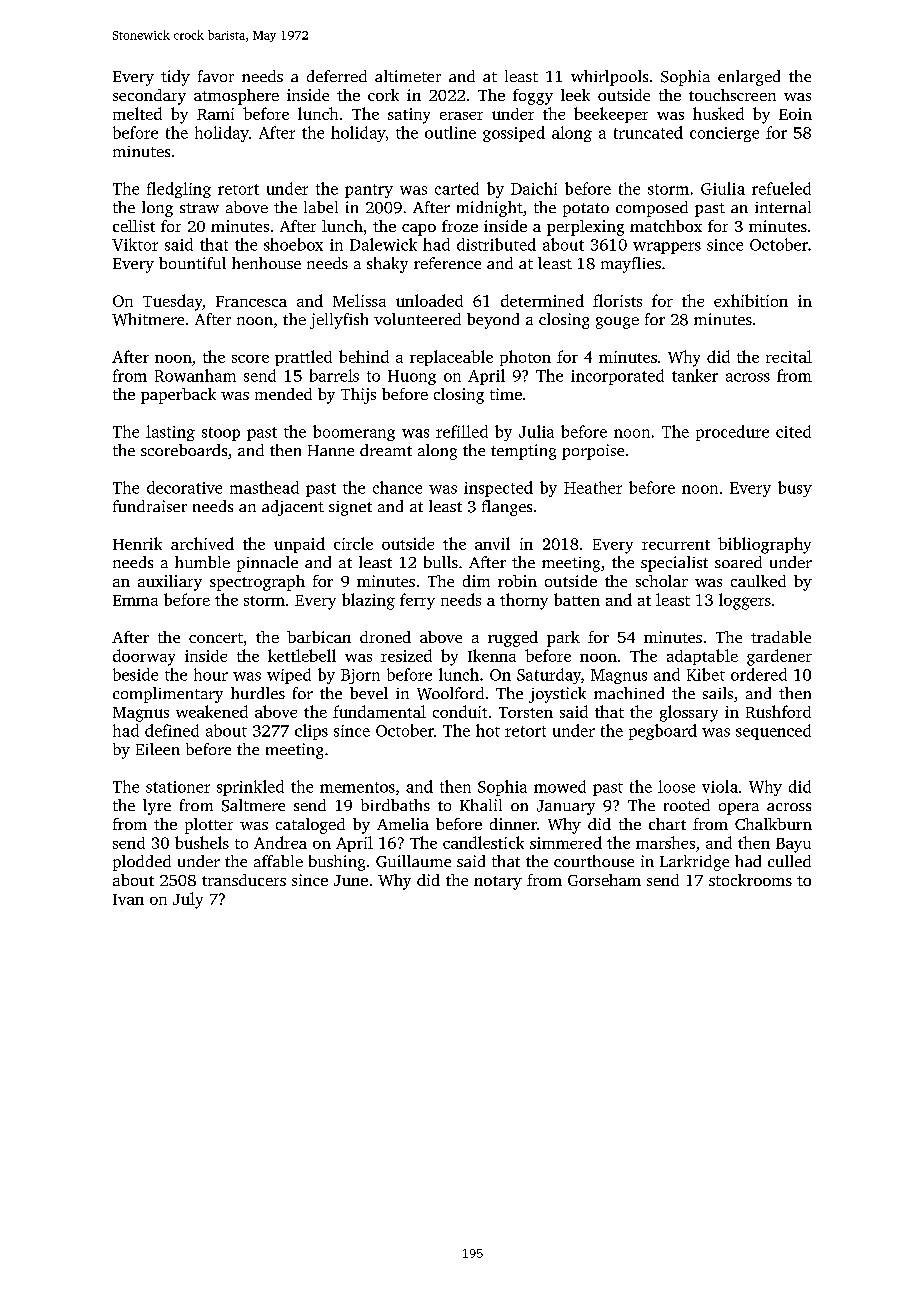 The image size is (924, 1314). I want to click on hurdles, so click(258, 693).
